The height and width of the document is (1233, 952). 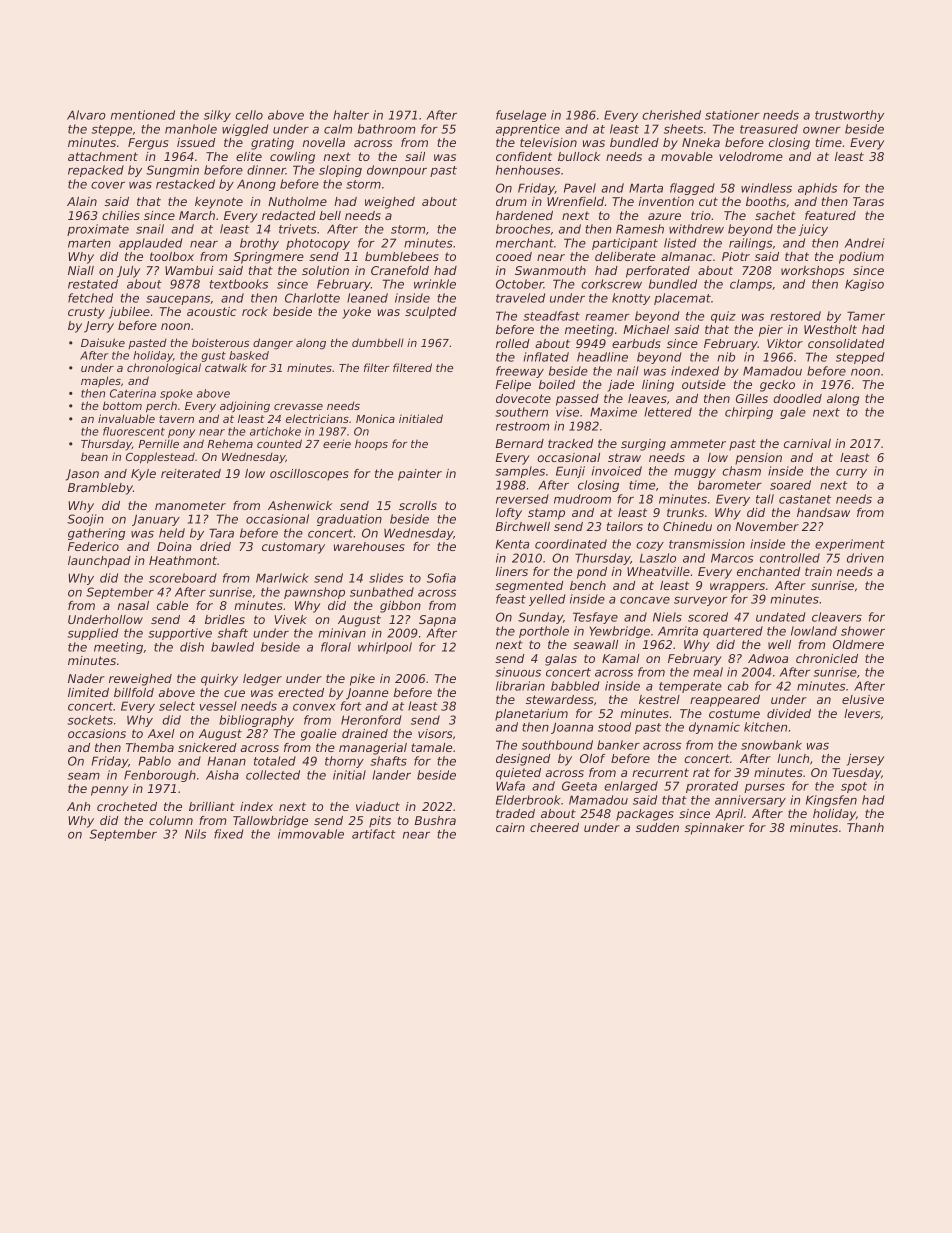 I want to click on vise, so click(x=567, y=412).
